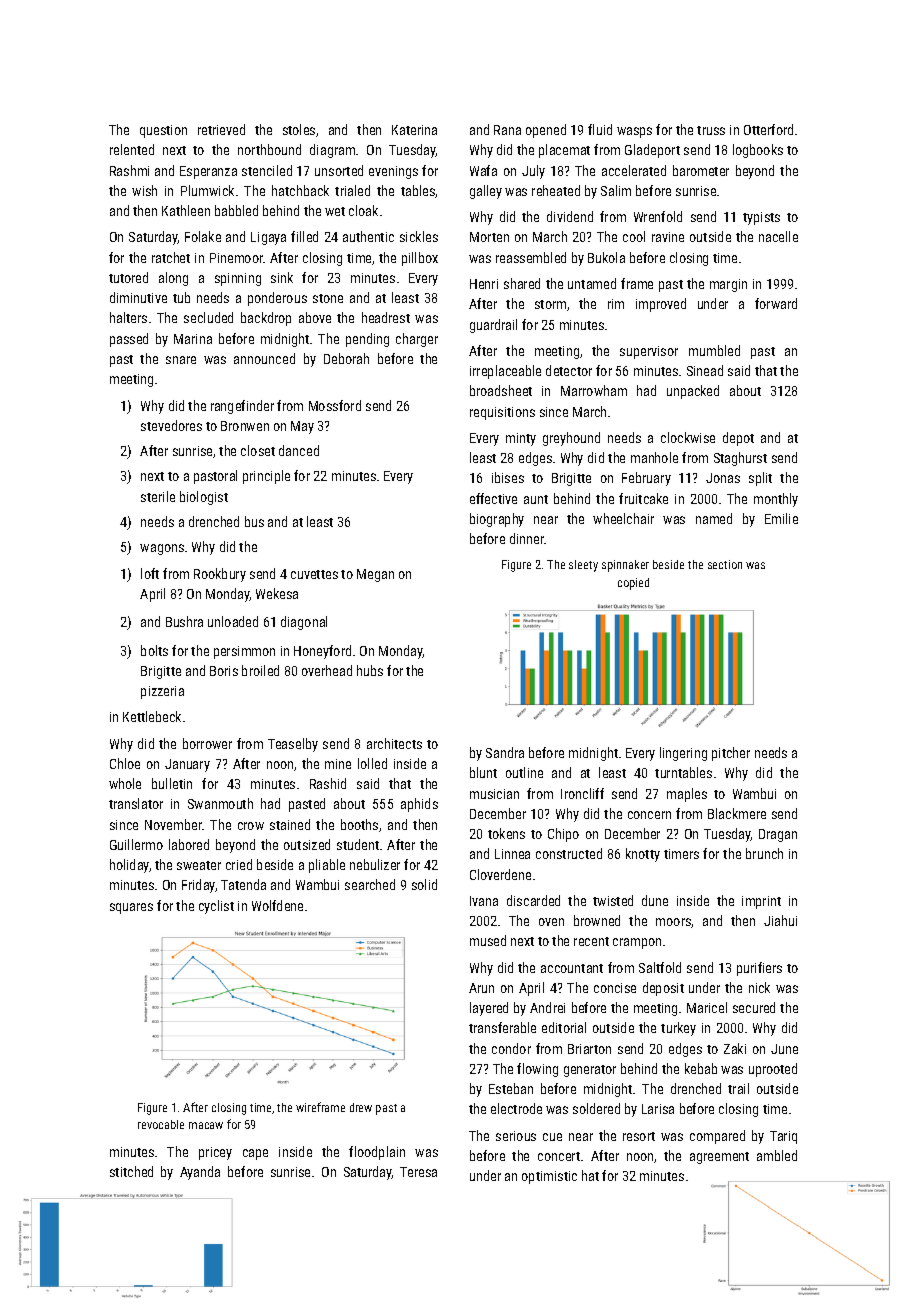 This image has height=1316, width=908. I want to click on truss, so click(711, 130).
